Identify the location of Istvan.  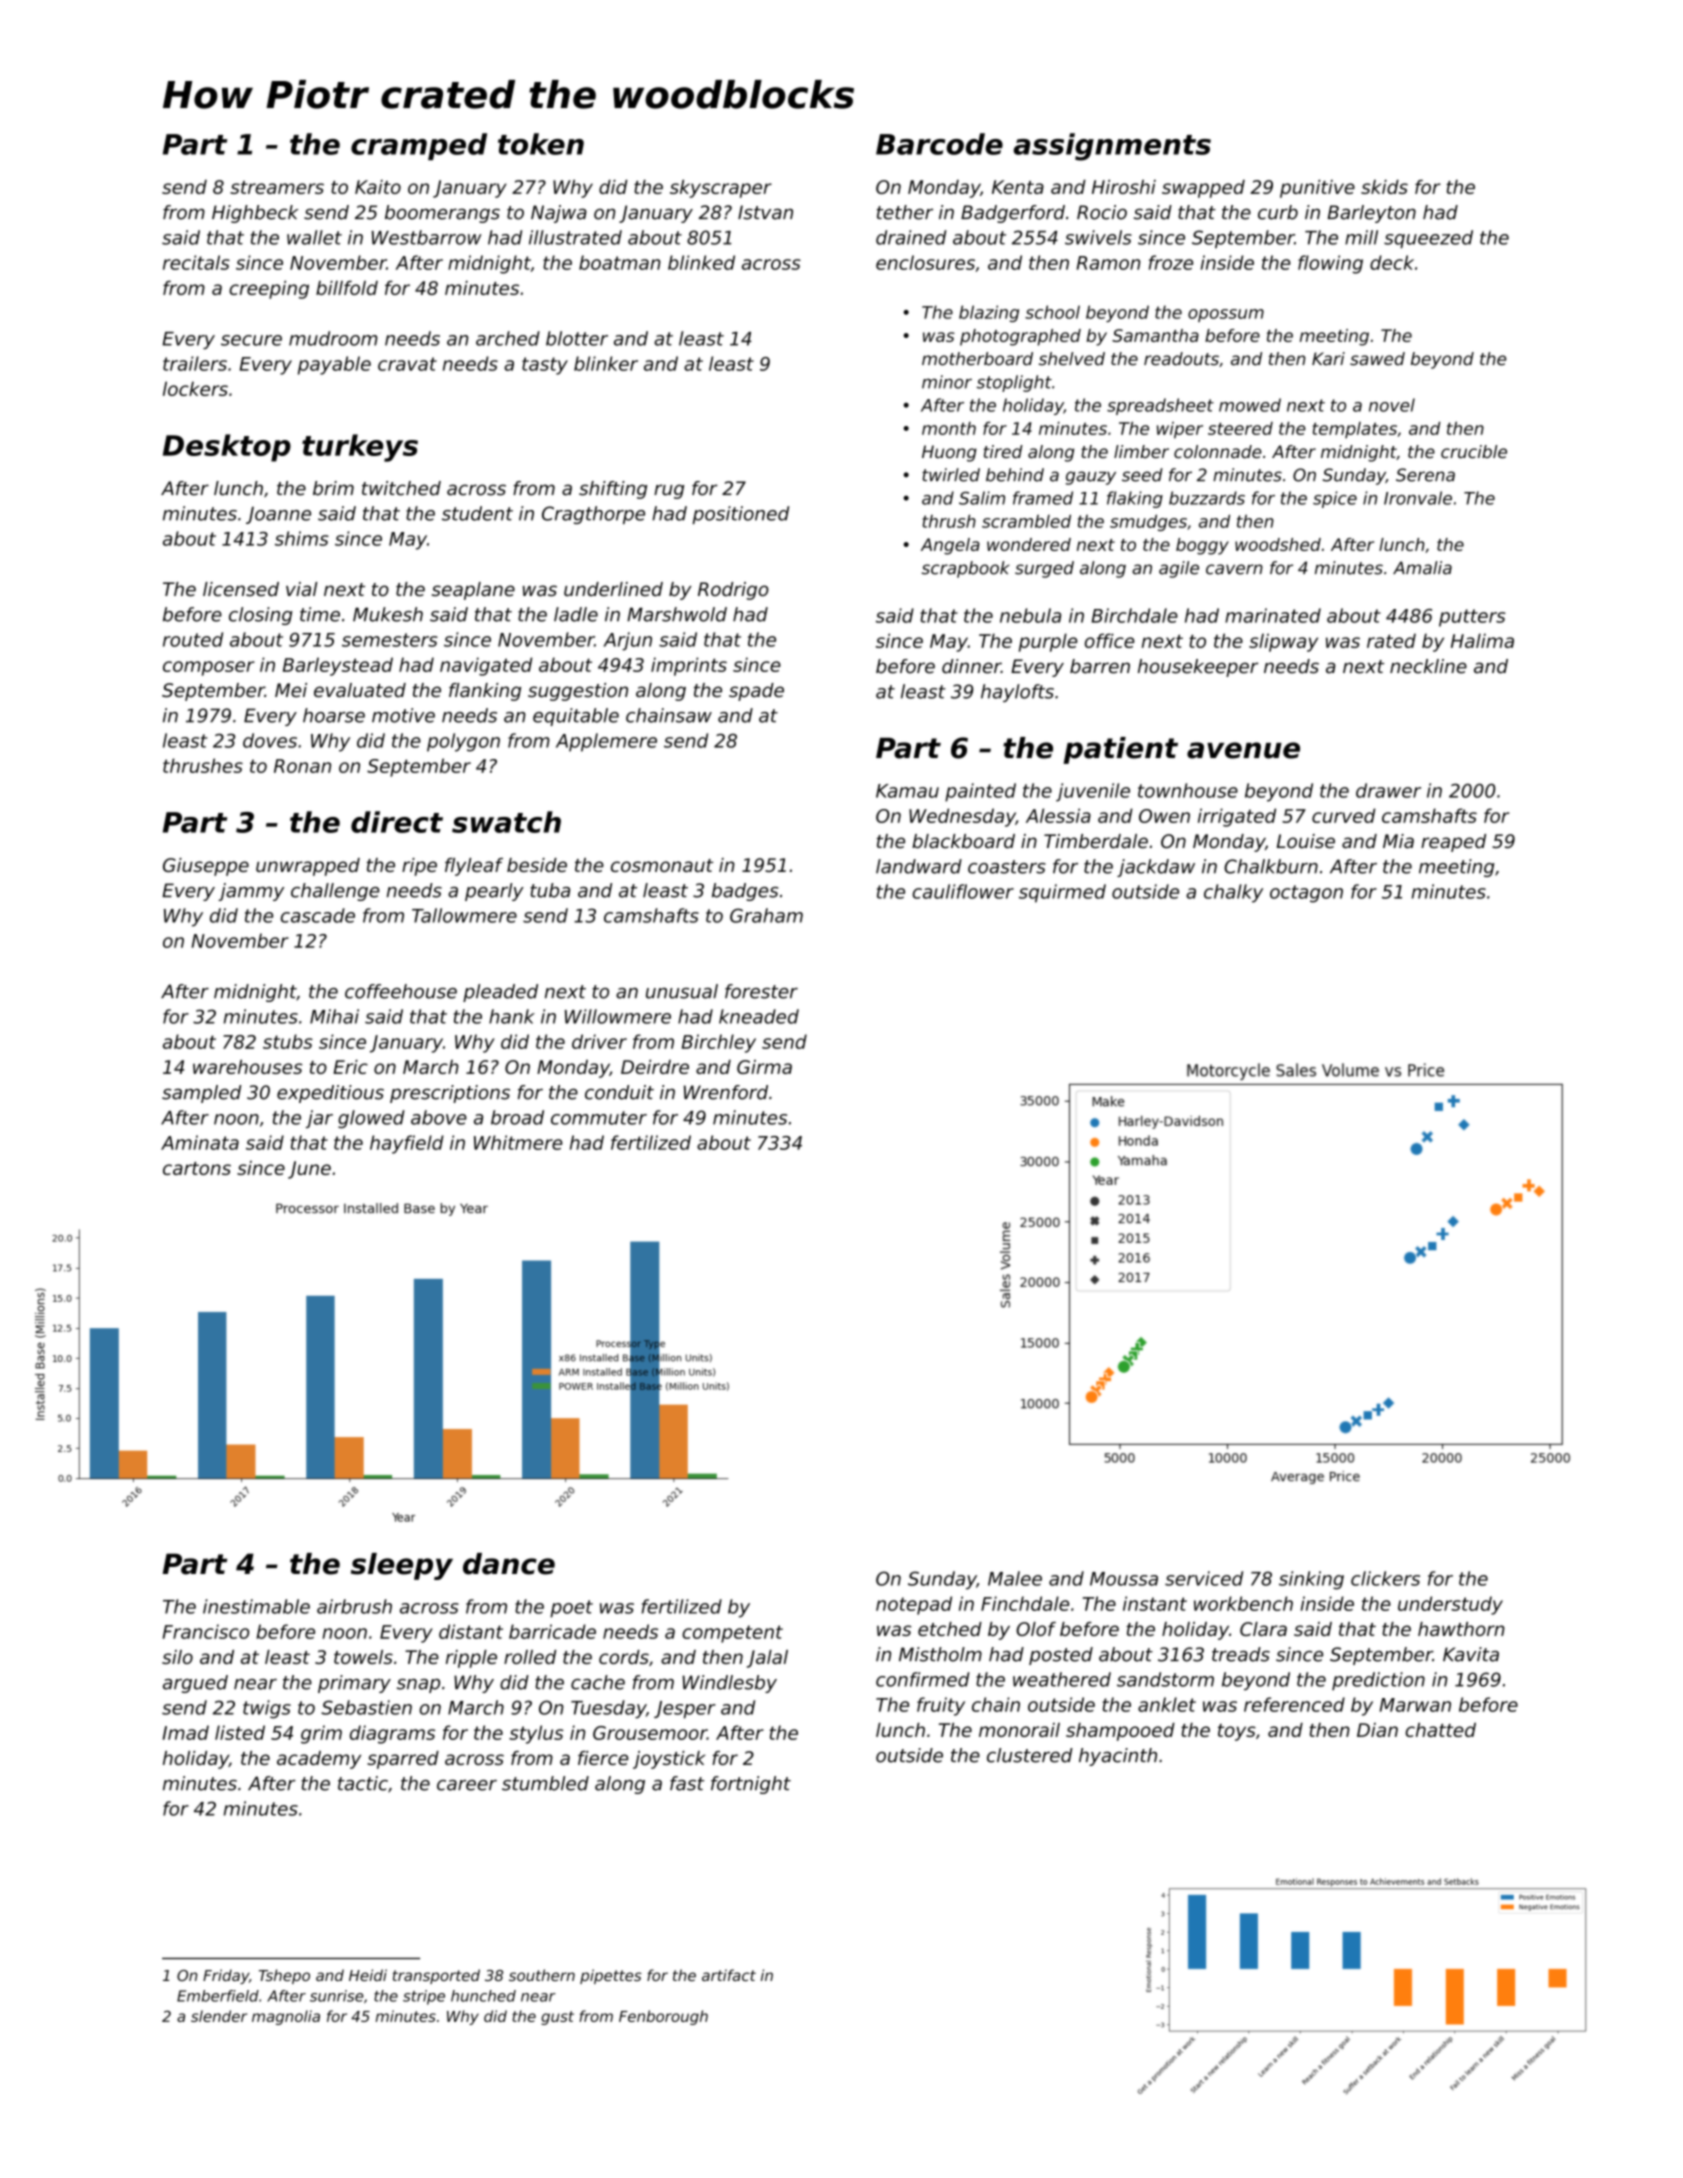
(765, 212).
